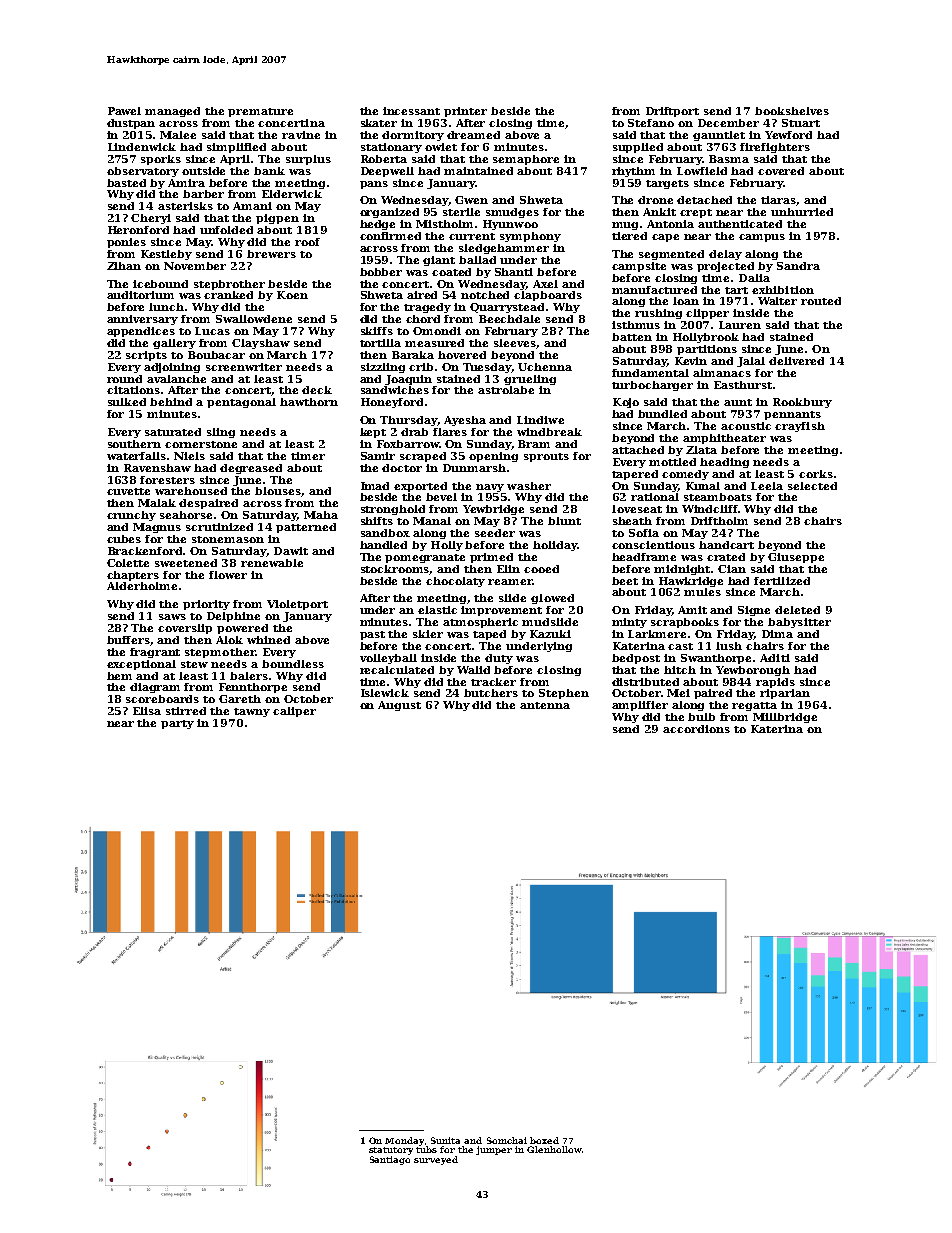 The width and height of the image is (952, 1233). What do you see at coordinates (632, 337) in the image?
I see `batten` at bounding box center [632, 337].
